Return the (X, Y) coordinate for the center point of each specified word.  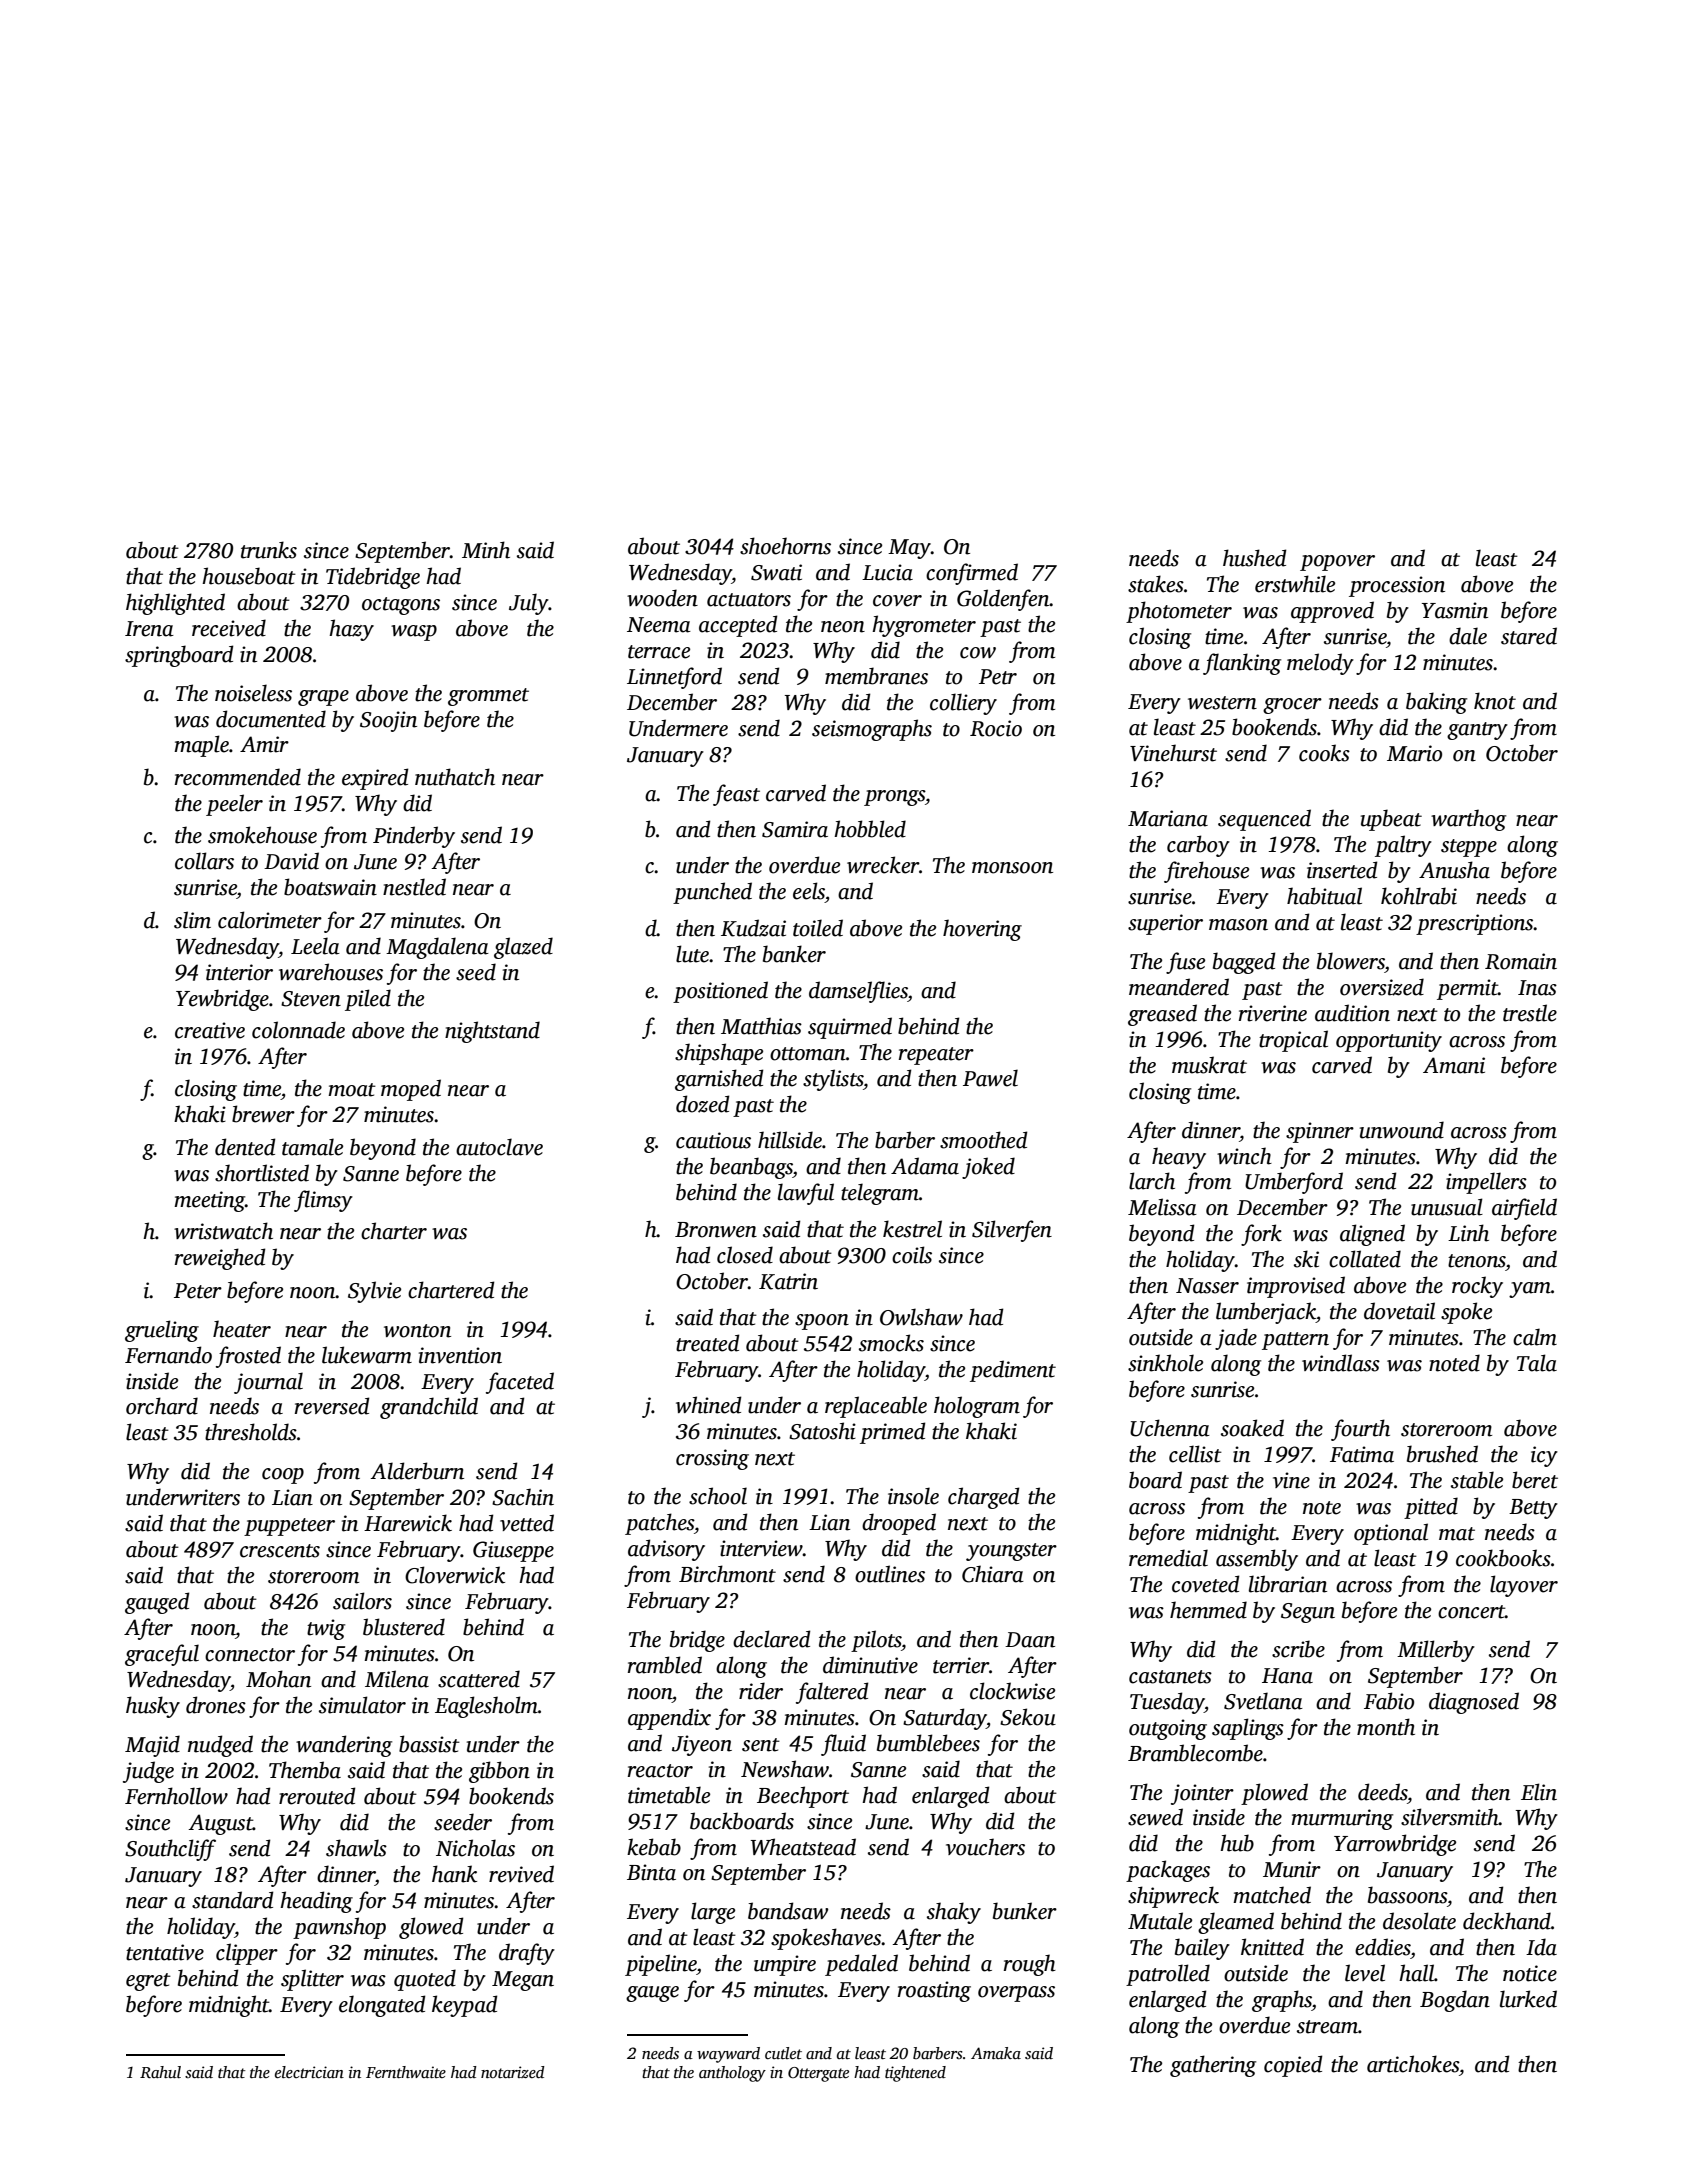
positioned (720, 992)
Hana (1287, 1676)
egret (148, 1982)
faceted (520, 1383)
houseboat (249, 576)
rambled (665, 1665)
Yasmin (1455, 610)
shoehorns (785, 546)
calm (1535, 1337)
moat (352, 1090)
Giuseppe (513, 1551)
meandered (1179, 987)
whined (709, 1405)
